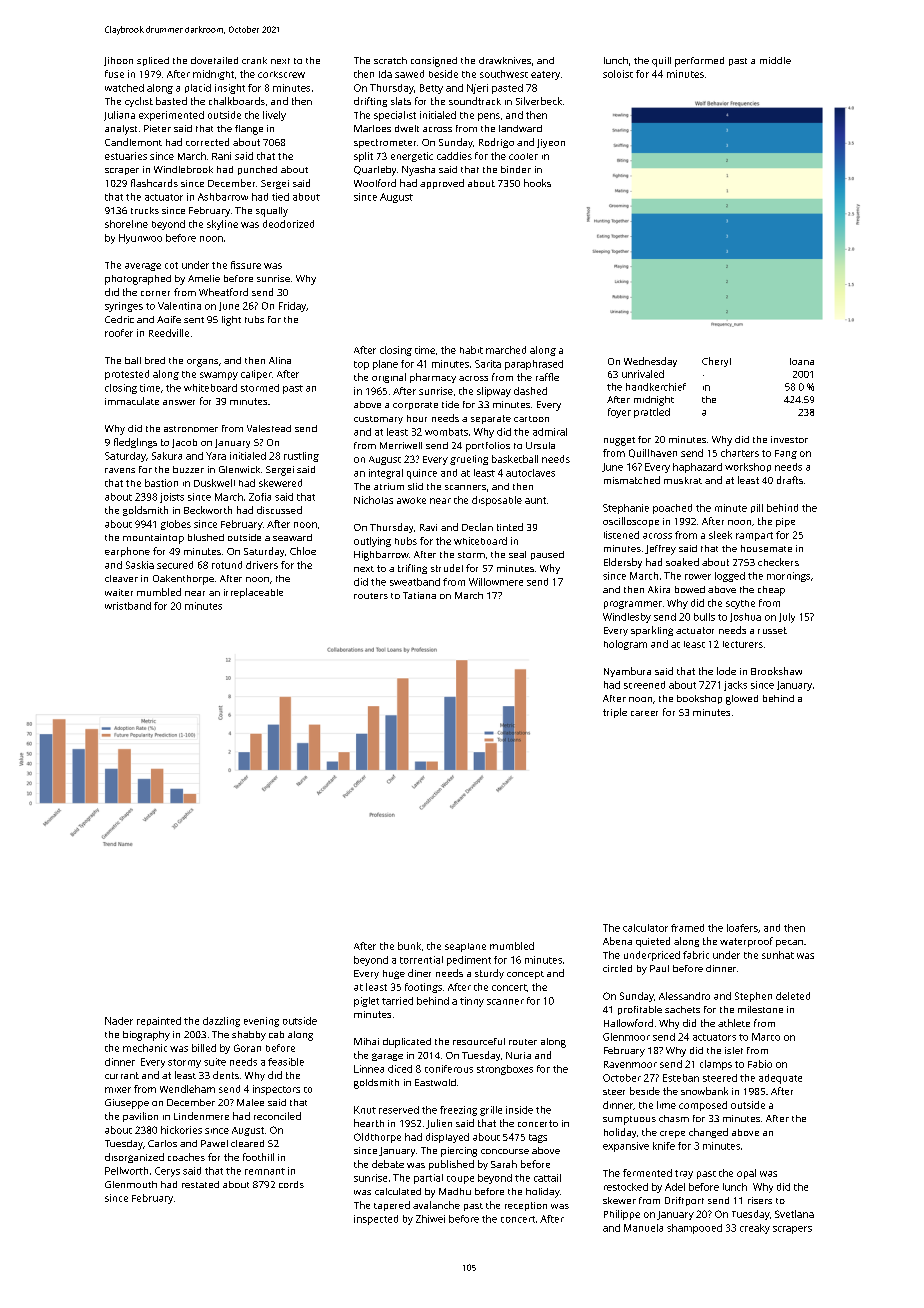 This page has width=924, height=1308. I want to click on caliper, so click(256, 375).
